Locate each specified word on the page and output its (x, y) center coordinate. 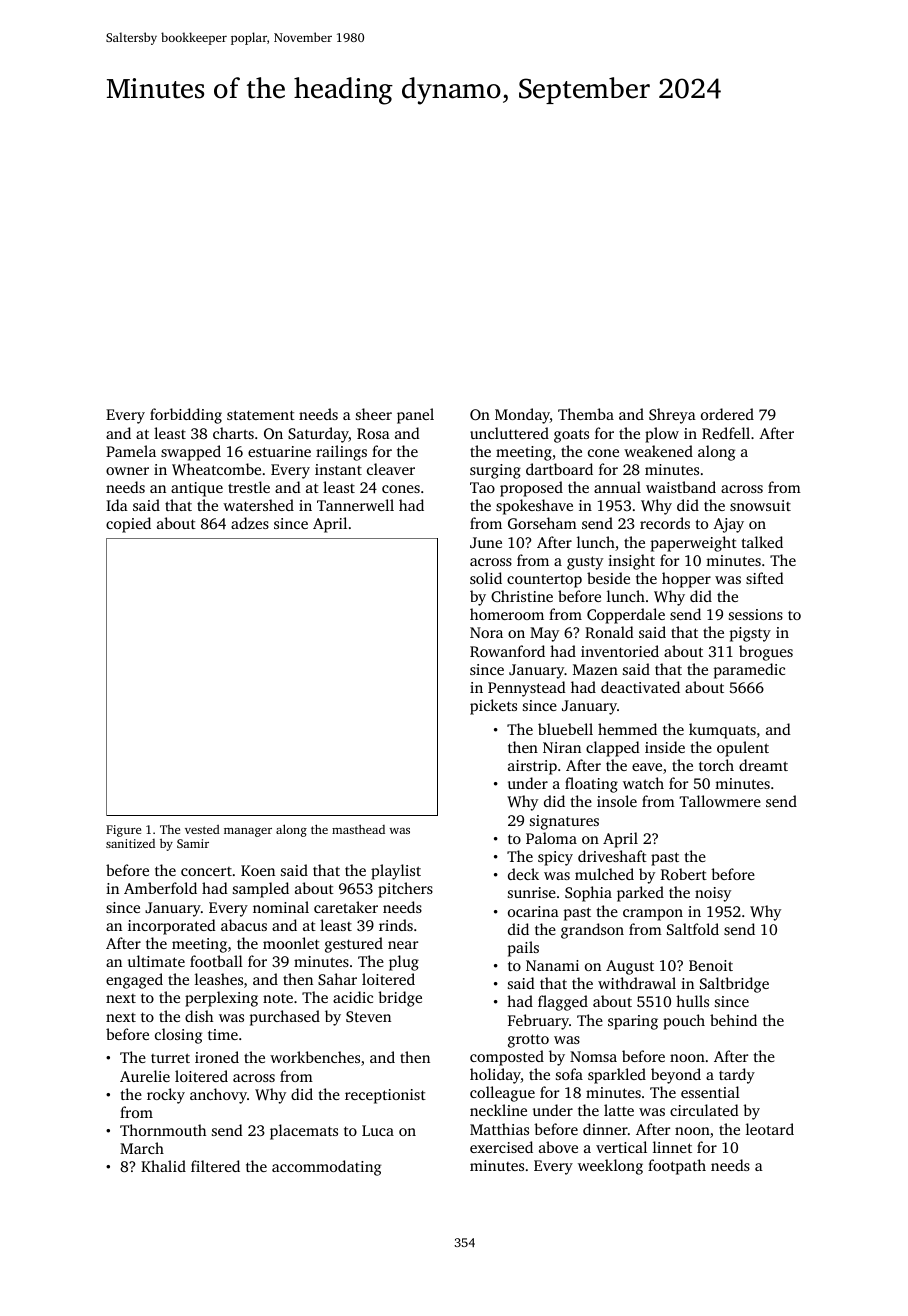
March (142, 1148)
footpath (677, 1167)
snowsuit (760, 505)
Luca (378, 1130)
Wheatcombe (216, 469)
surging (495, 471)
